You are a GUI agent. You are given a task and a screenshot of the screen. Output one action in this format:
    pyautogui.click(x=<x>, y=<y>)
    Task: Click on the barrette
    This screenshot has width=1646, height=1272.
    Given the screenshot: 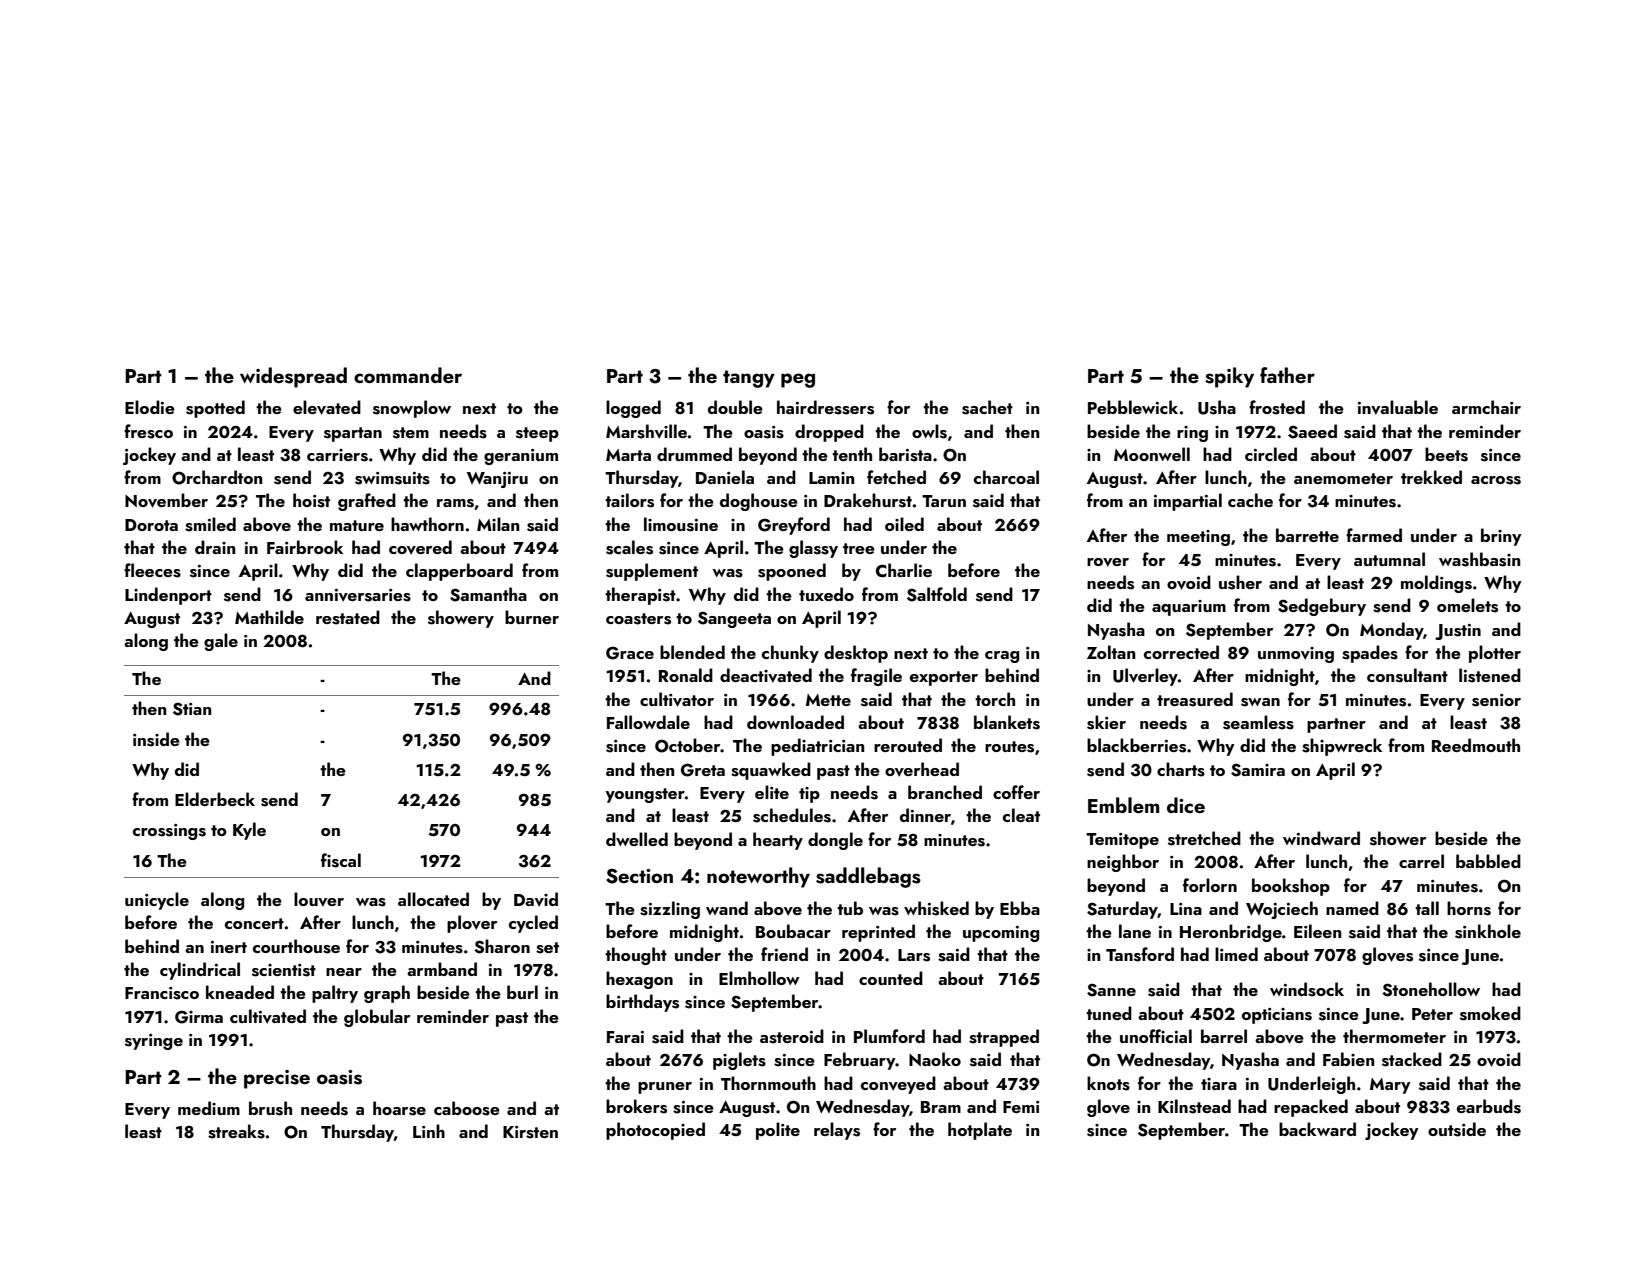 What is the action you would take?
    pyautogui.click(x=1307, y=535)
